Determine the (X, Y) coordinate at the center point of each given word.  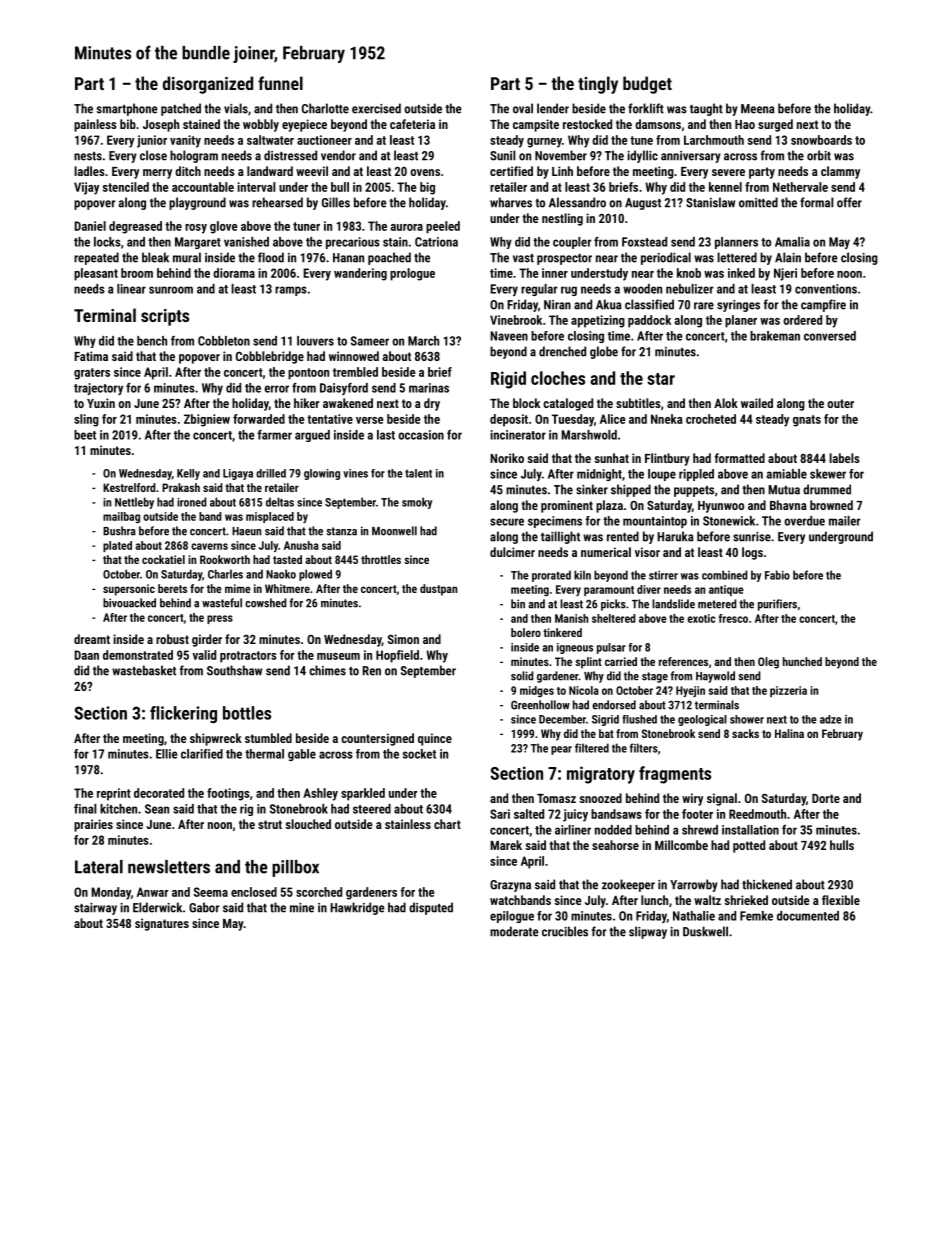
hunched (802, 661)
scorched (319, 892)
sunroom (171, 290)
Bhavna (788, 505)
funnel (280, 83)
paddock (649, 321)
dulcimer (512, 552)
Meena (757, 109)
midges (537, 691)
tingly (598, 85)
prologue (412, 274)
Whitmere (287, 588)
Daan (86, 655)
